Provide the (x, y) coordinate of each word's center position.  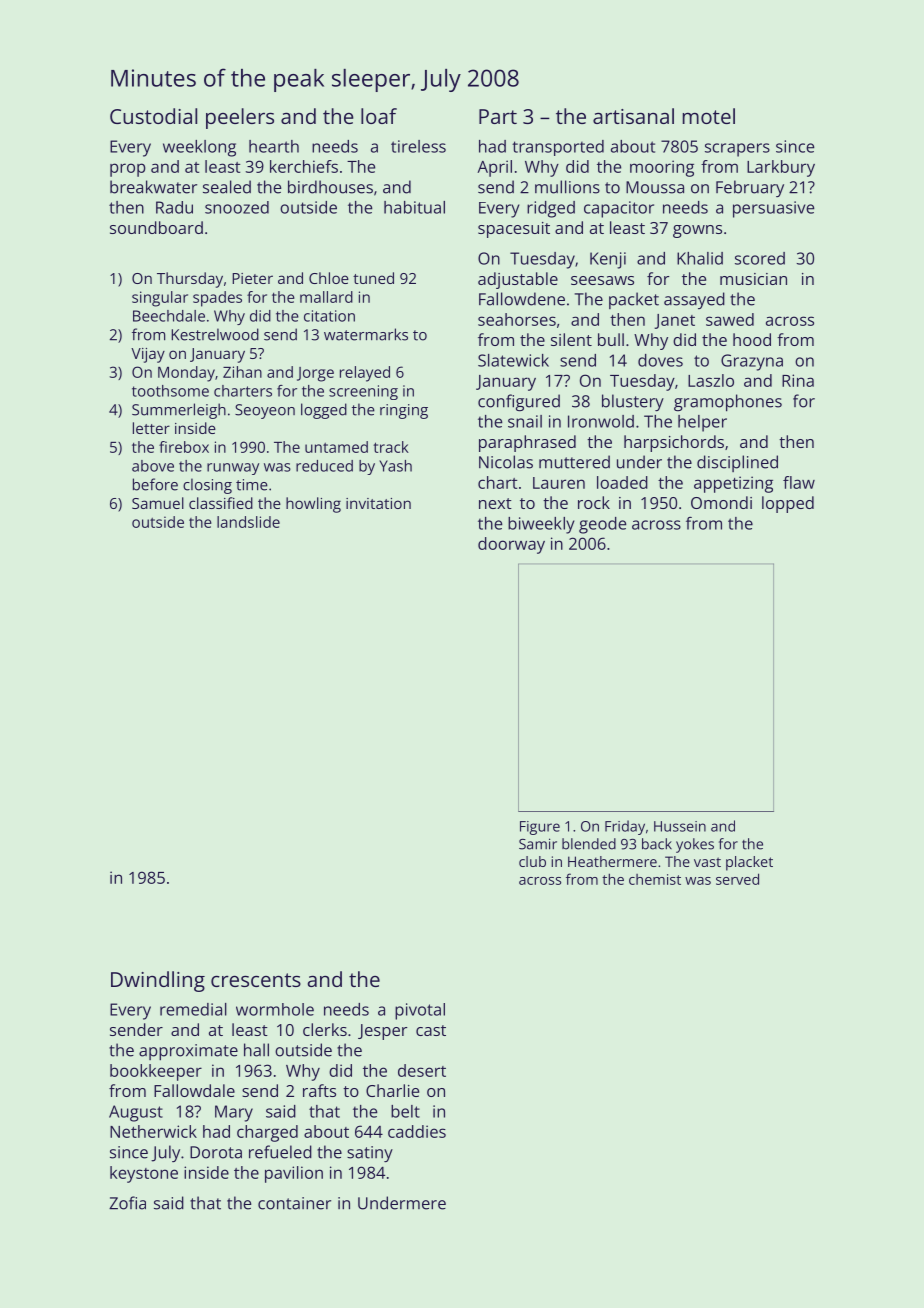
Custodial (153, 116)
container (294, 1203)
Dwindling (158, 981)
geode (602, 525)
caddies (417, 1131)
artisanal (633, 116)
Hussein (680, 826)
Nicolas (506, 462)
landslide (248, 522)
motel (709, 116)
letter (151, 428)
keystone (144, 1174)
